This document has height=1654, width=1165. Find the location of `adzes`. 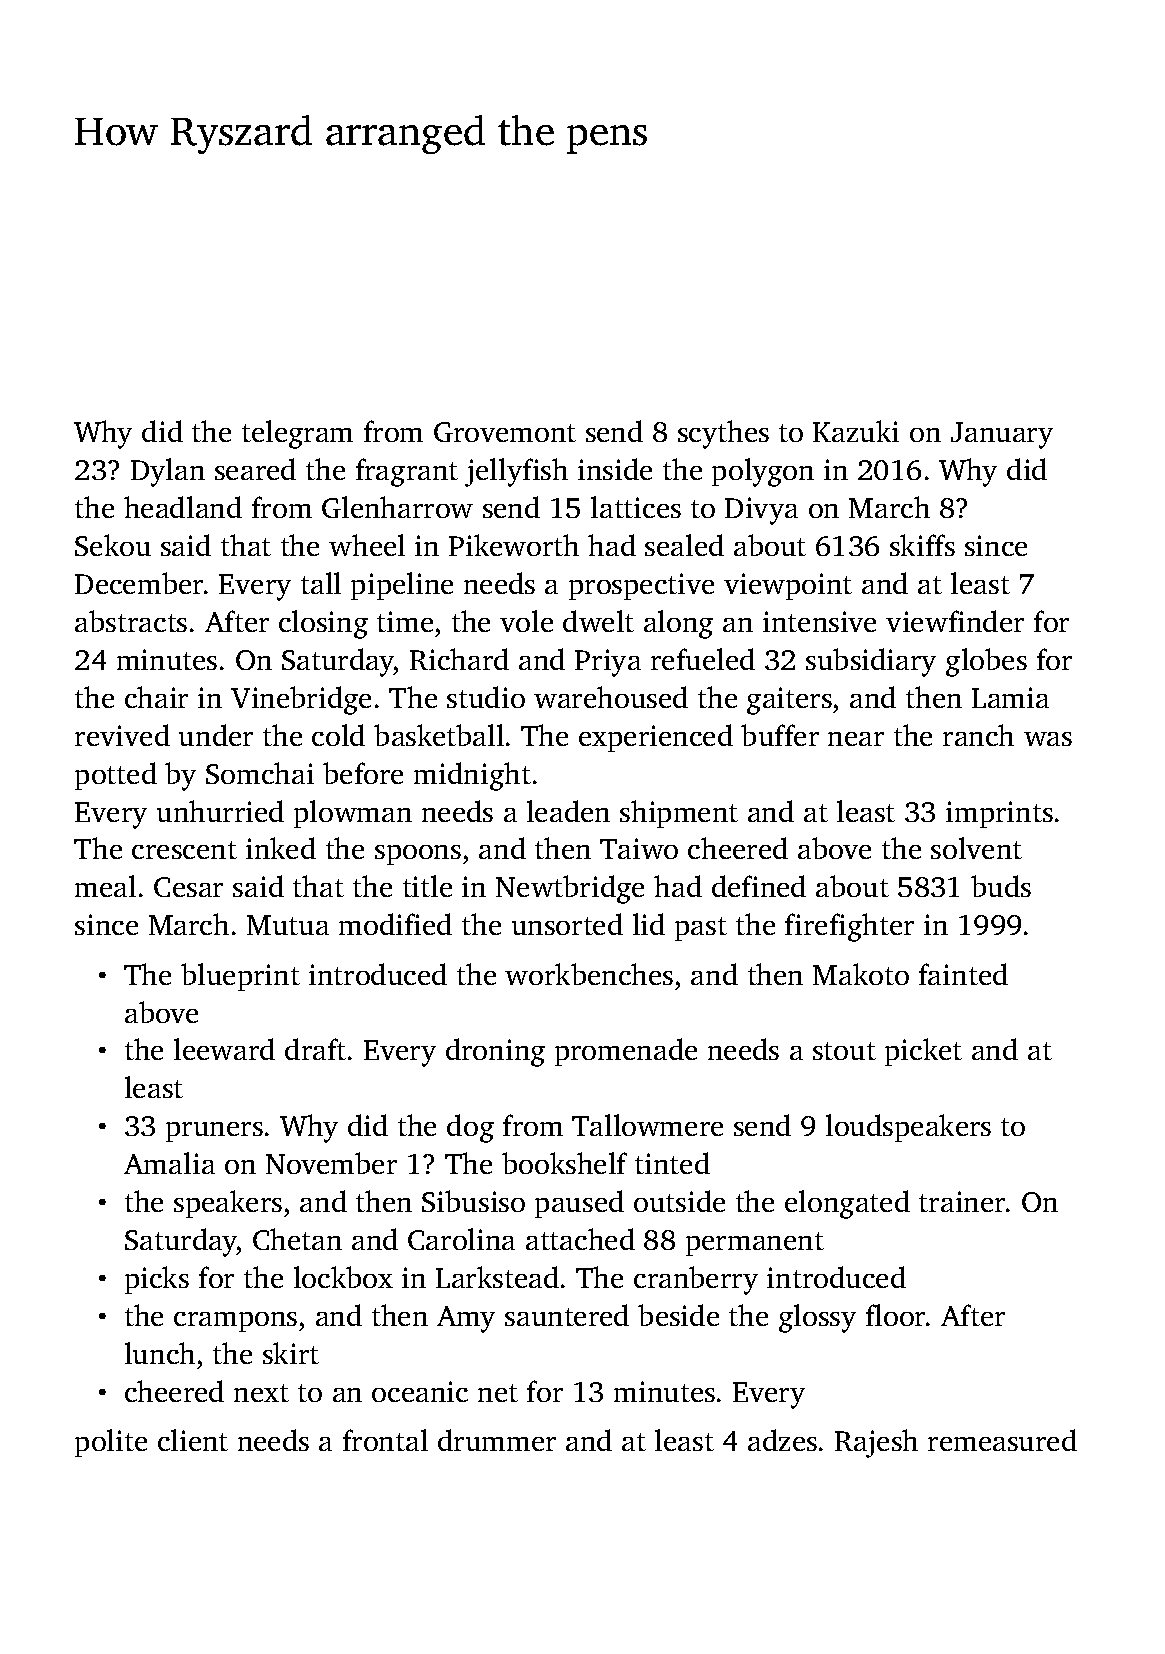

adzes is located at coordinates (782, 1440).
